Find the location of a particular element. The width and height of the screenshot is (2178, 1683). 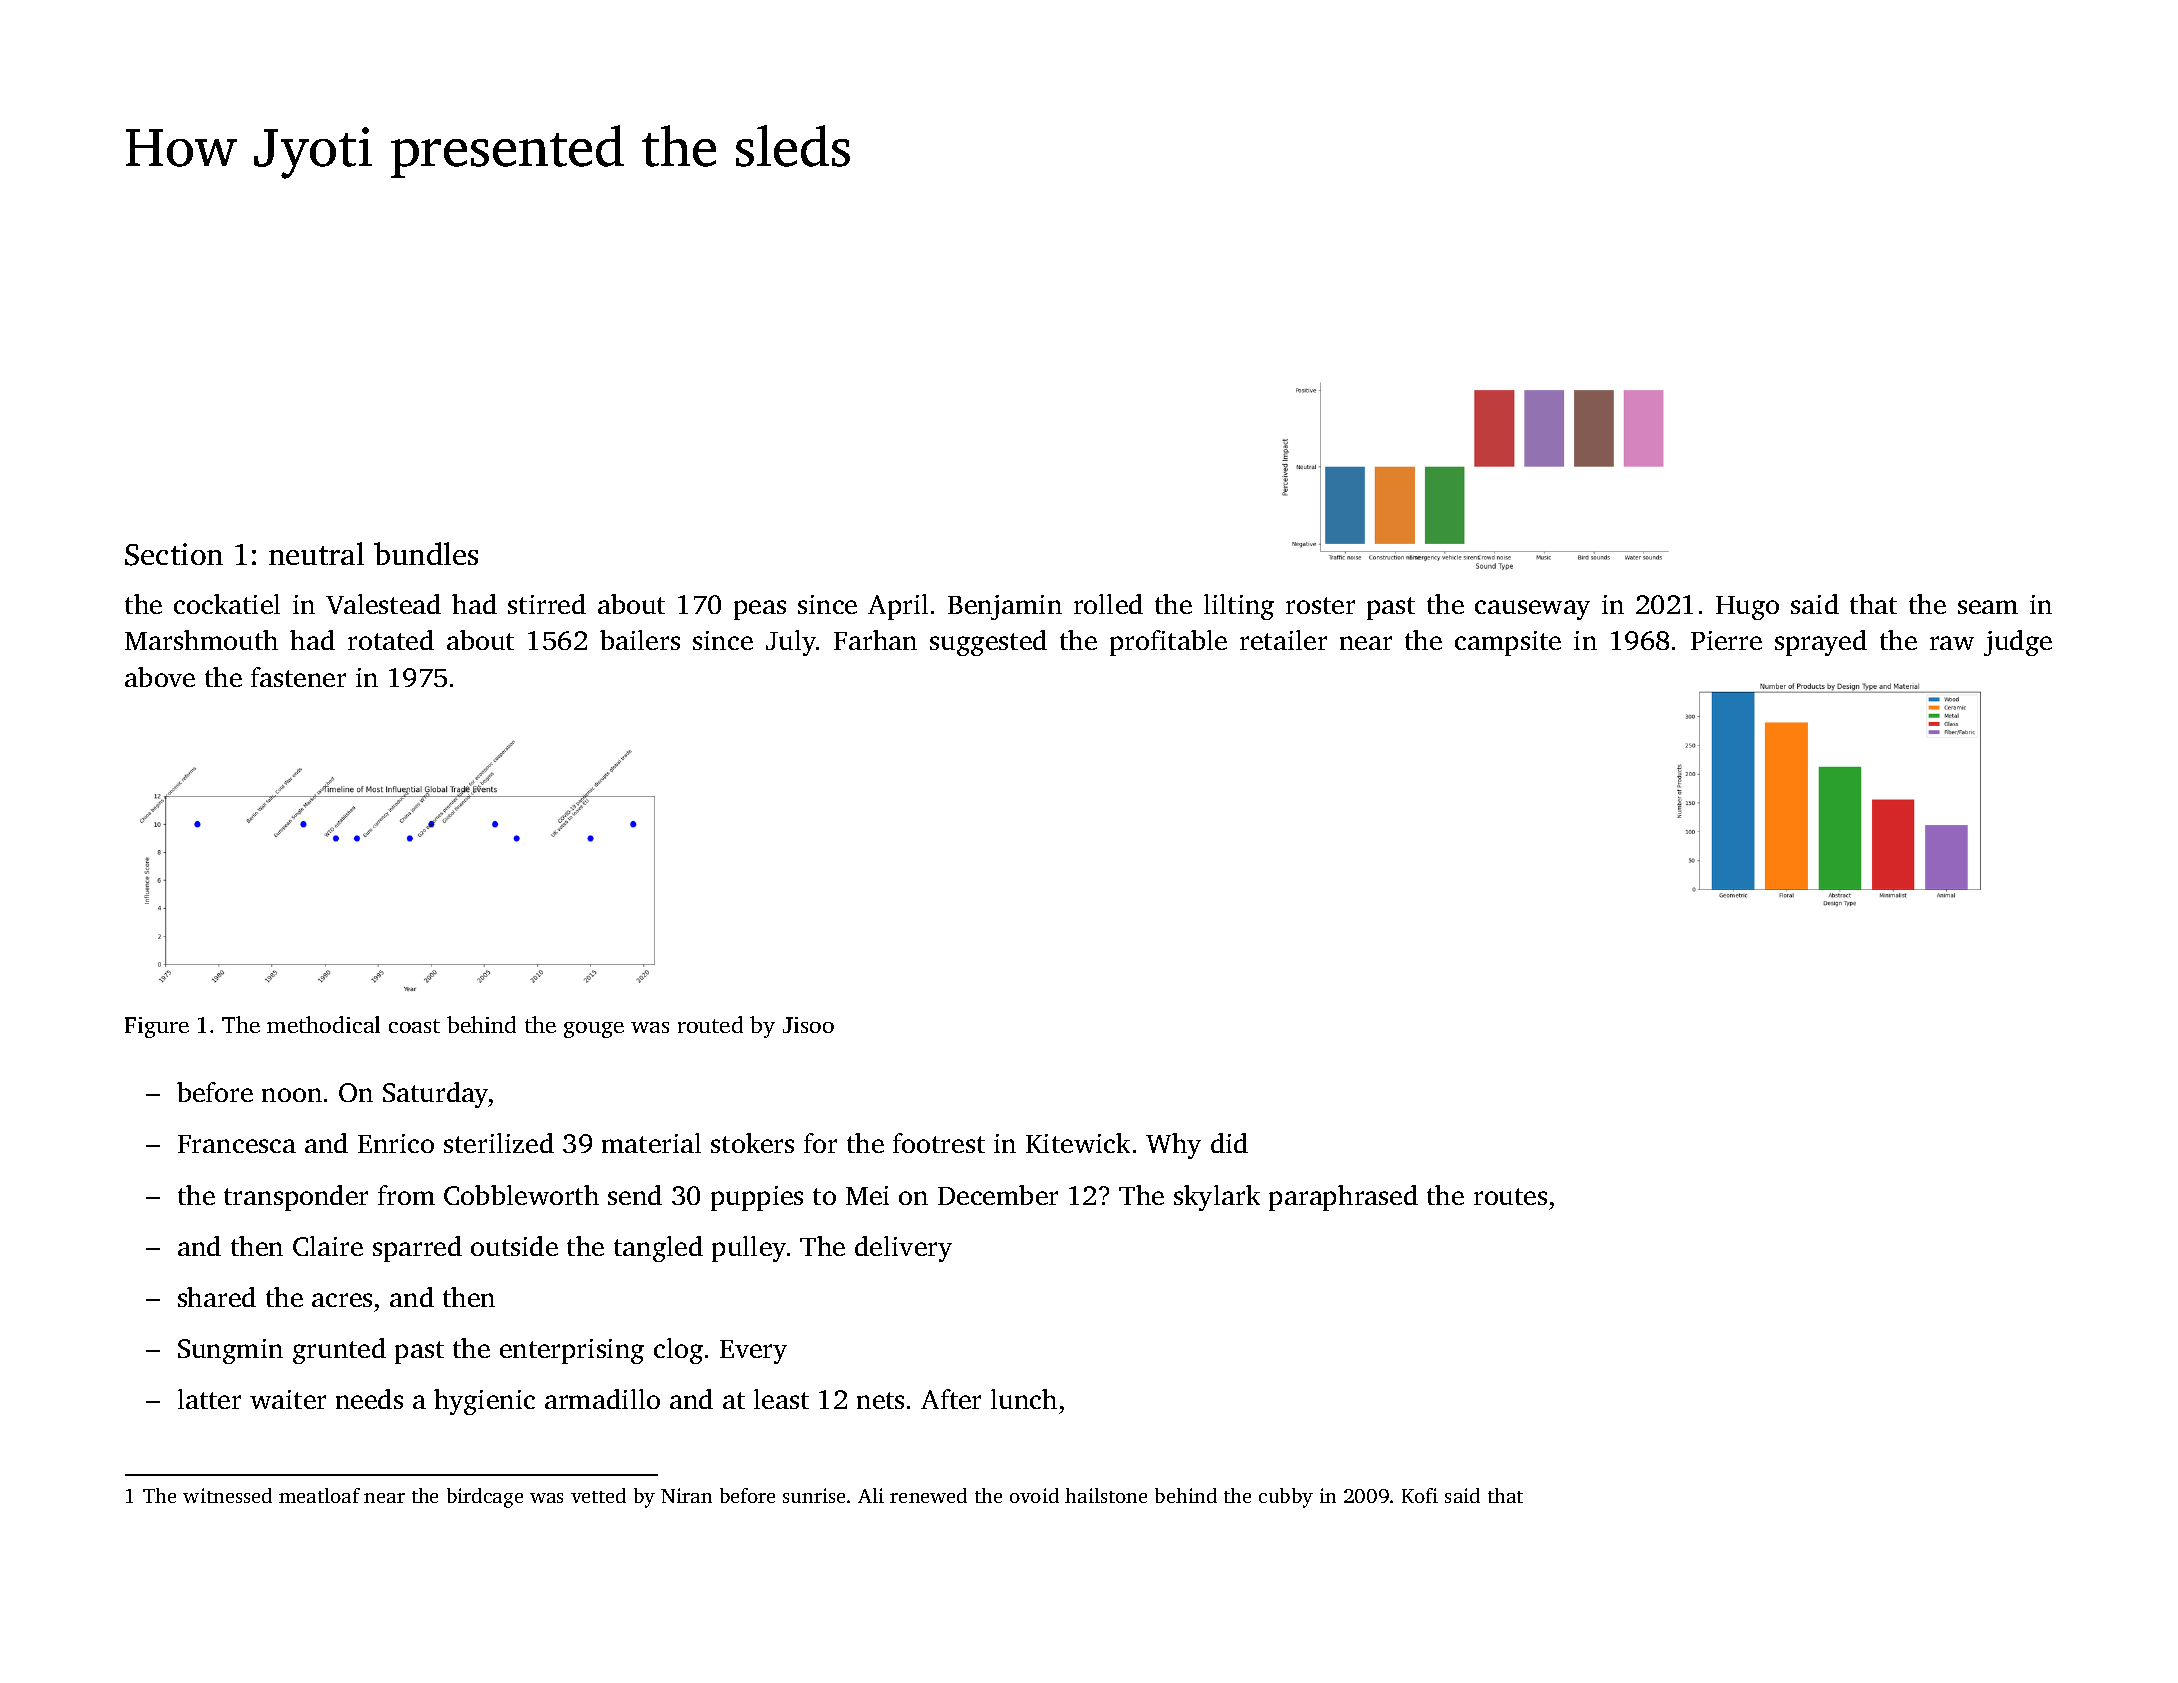

meatloaf is located at coordinates (319, 1495).
